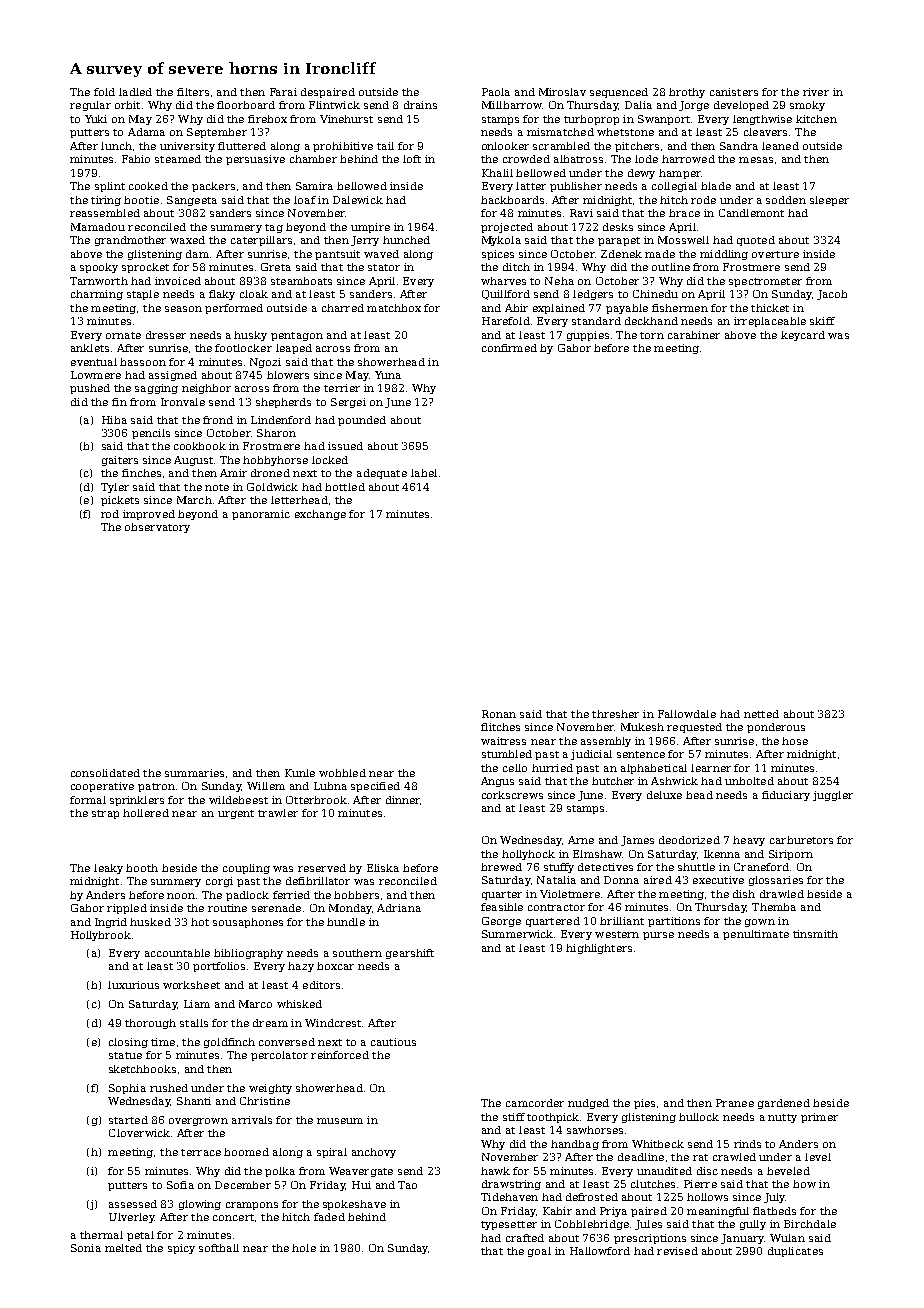 This screenshot has height=1308, width=924. I want to click on keycard, so click(803, 336).
